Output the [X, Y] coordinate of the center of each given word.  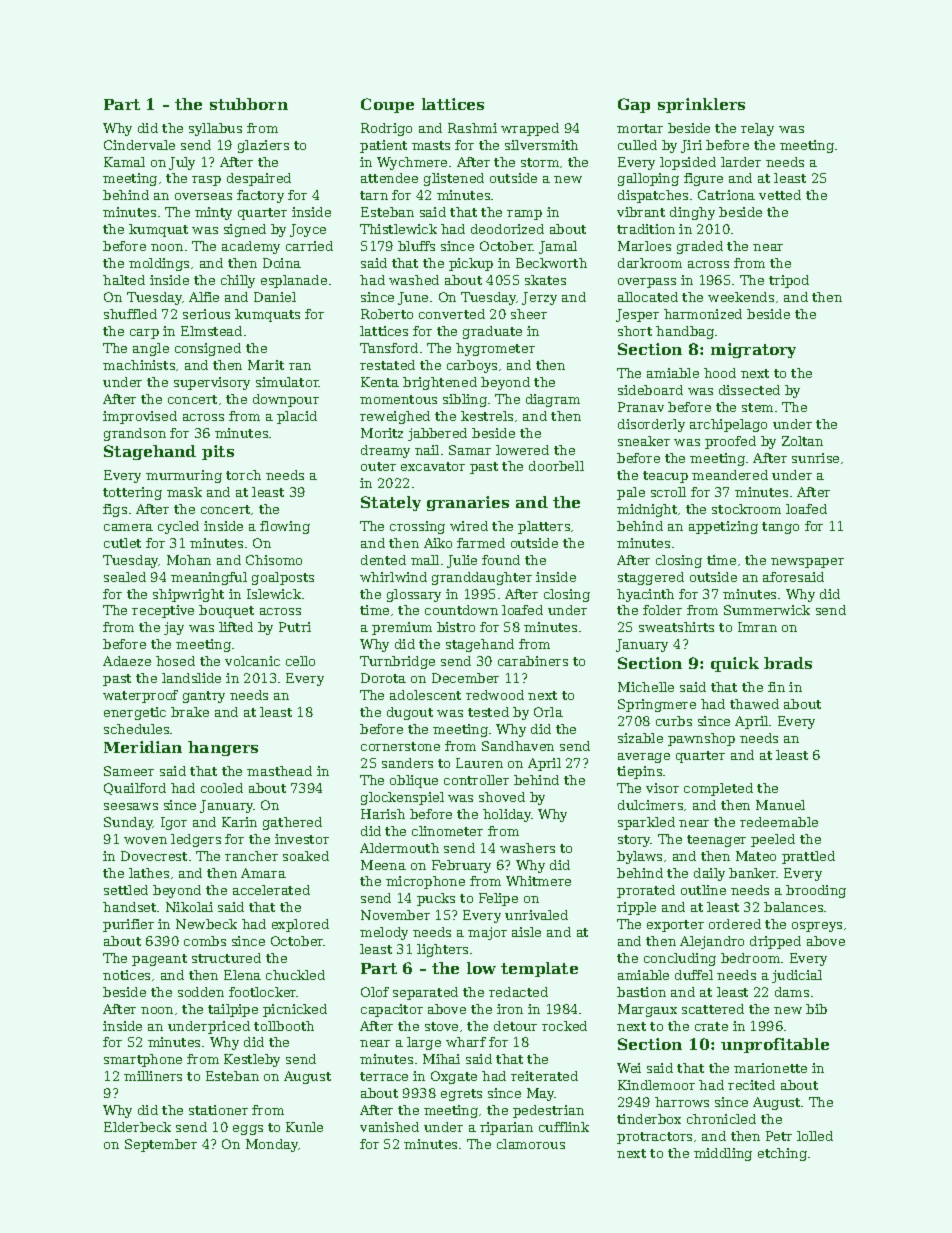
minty [213, 213]
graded [700, 247]
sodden [201, 992]
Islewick [274, 594]
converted [452, 314]
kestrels [487, 416]
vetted [780, 195]
